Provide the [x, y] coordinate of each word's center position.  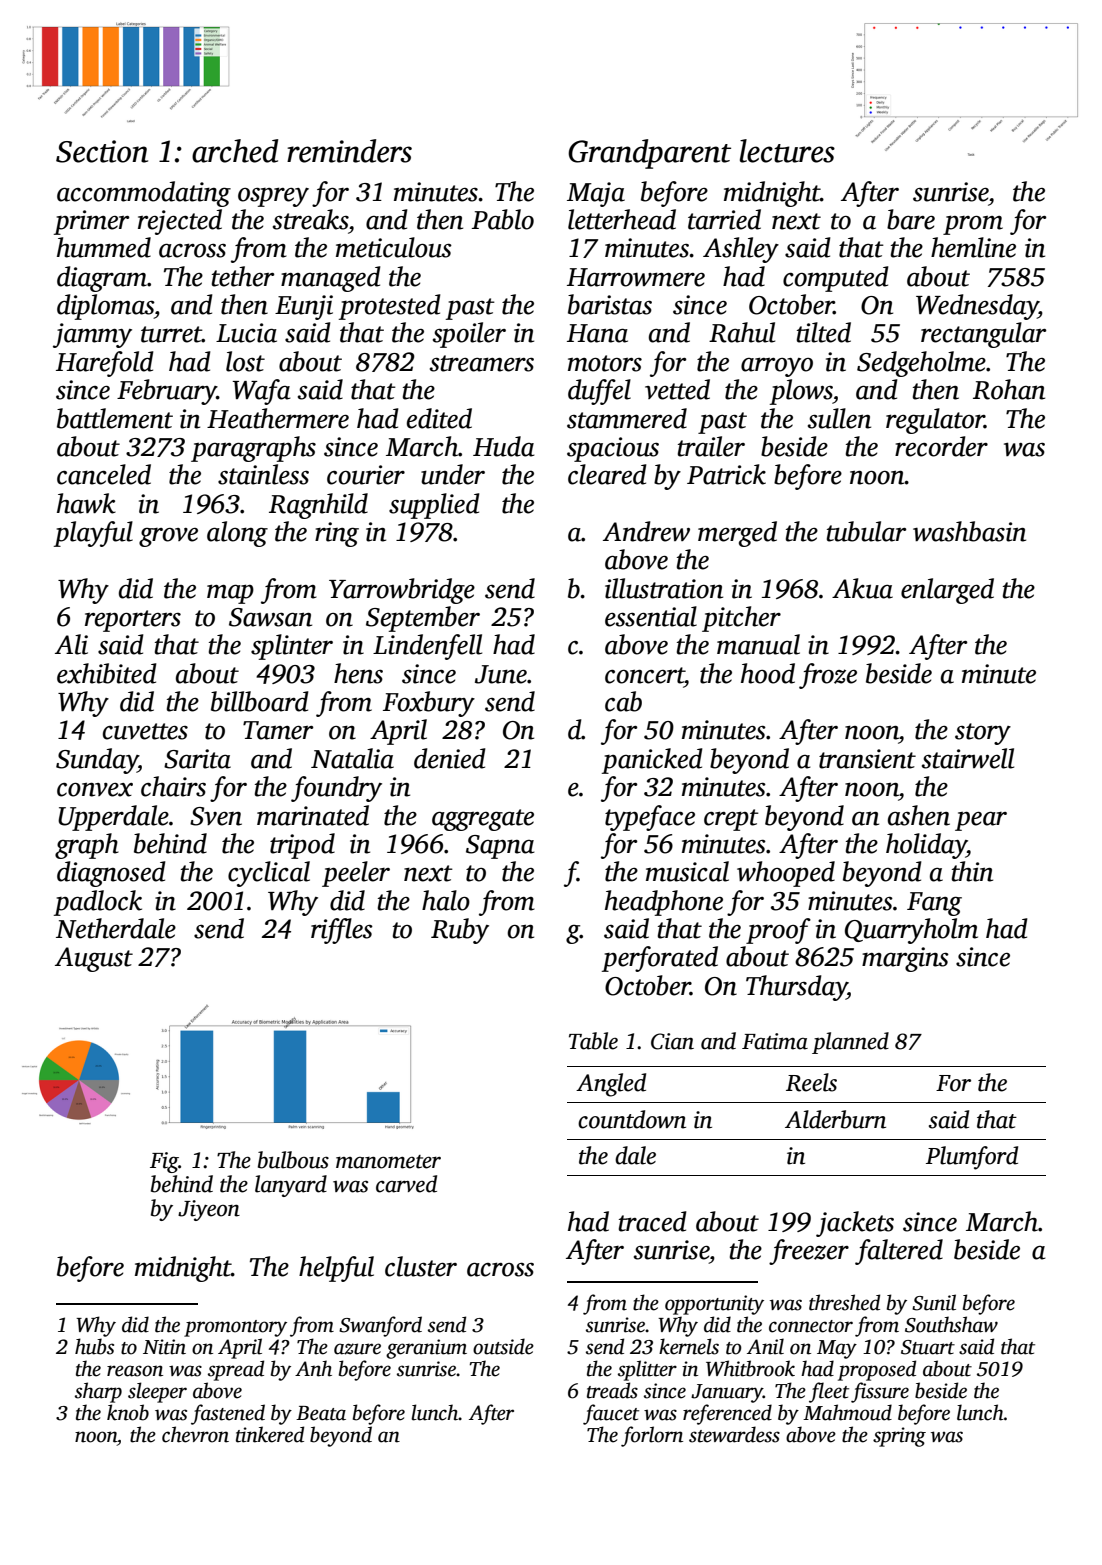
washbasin [969, 531]
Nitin [164, 1347]
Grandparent [649, 154]
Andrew [646, 531]
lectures [787, 151]
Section [102, 151]
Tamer [278, 730]
